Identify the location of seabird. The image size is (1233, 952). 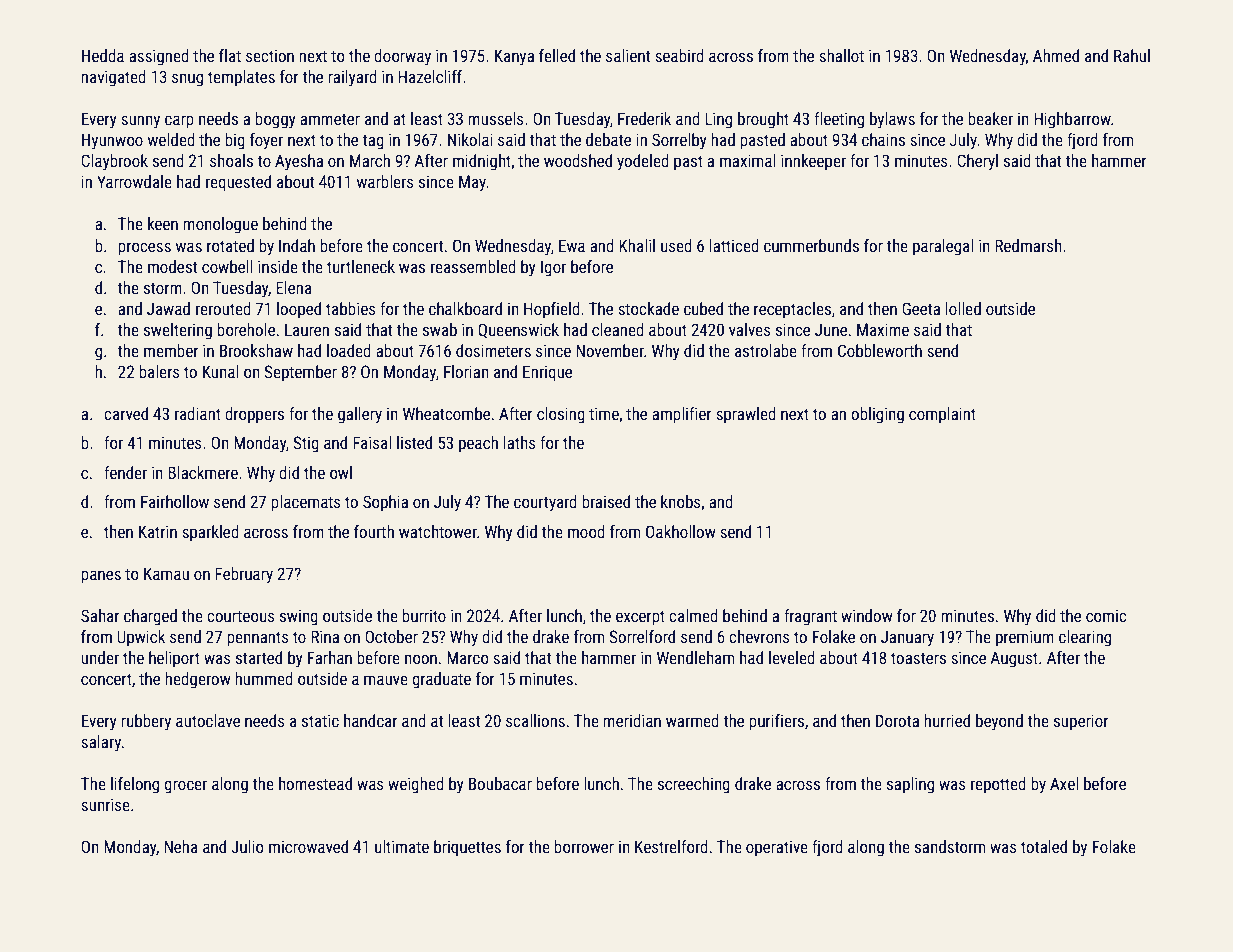
(679, 55).
